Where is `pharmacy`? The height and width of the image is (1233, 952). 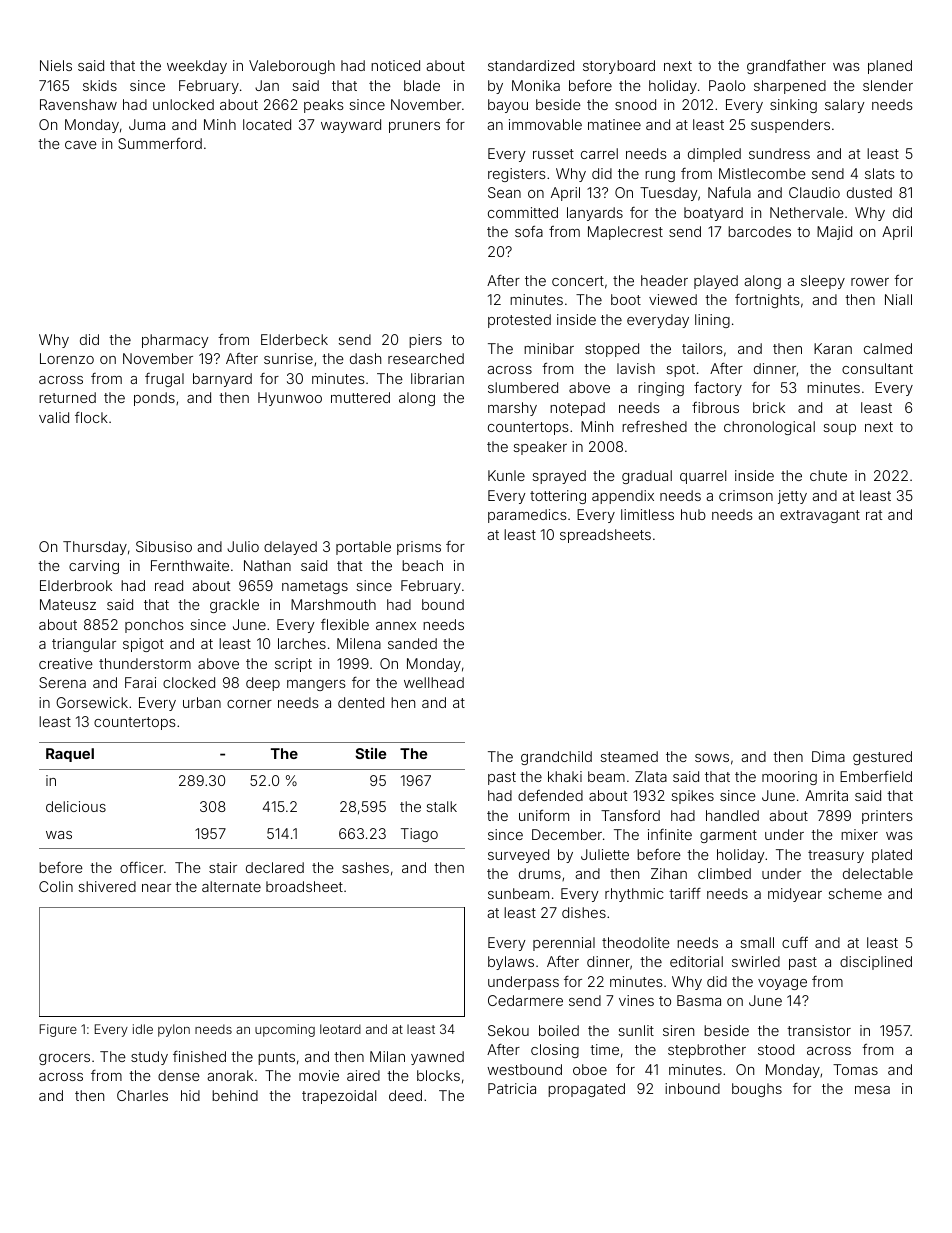
pharmacy is located at coordinates (175, 341).
